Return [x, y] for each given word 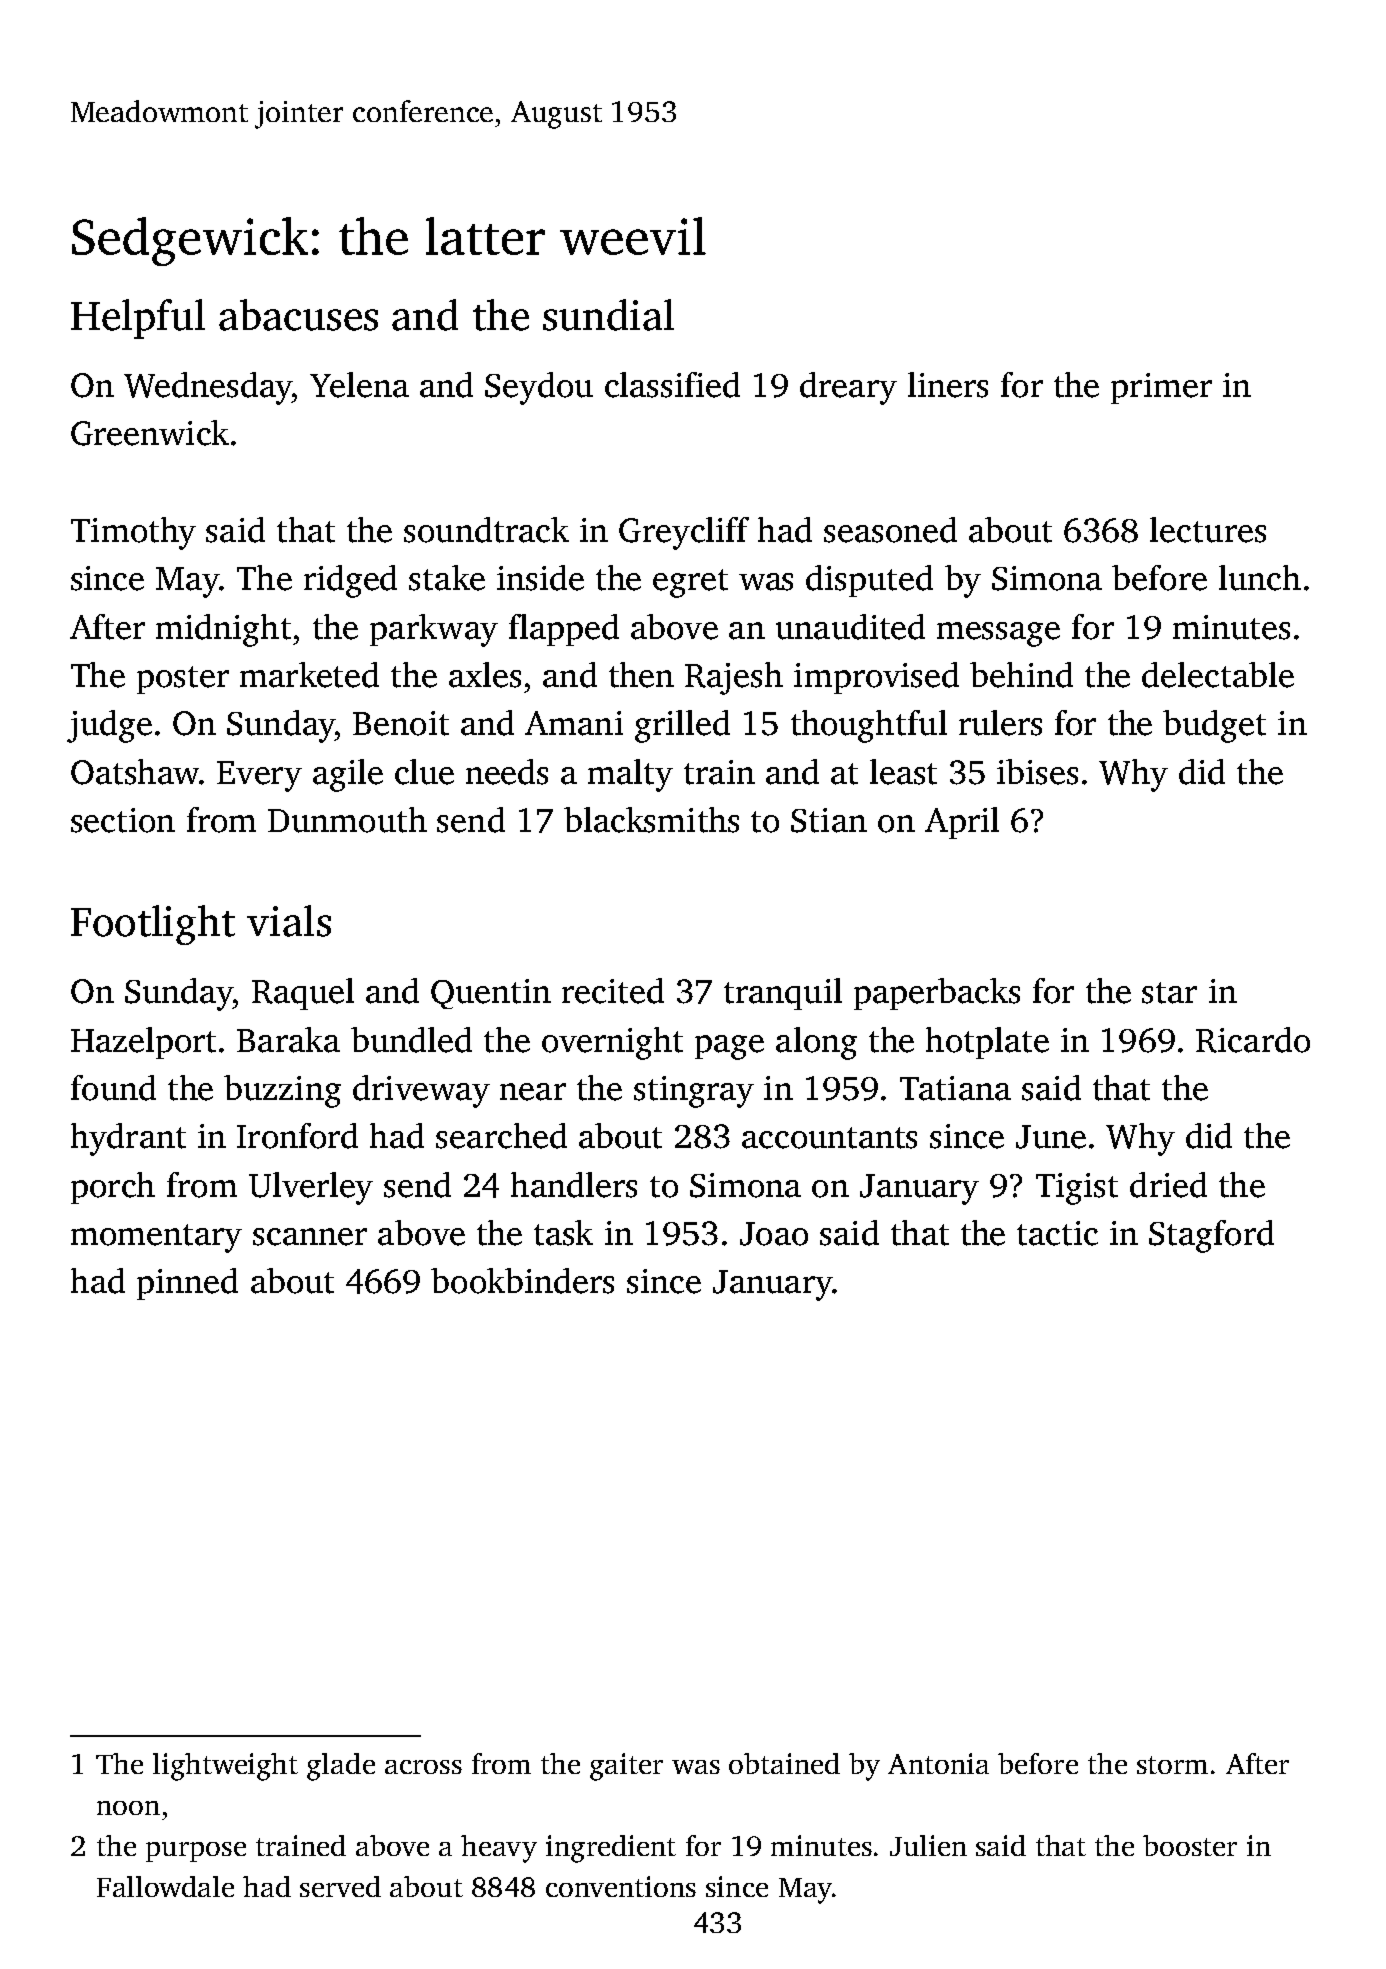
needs [507, 772]
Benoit [401, 723]
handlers [574, 1185]
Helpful [138, 319]
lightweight [225, 1767]
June [1051, 1137]
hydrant [128, 1139]
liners [948, 385]
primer [1161, 388]
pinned [187, 1284]
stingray [694, 1092]
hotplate [987, 1043]
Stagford [1211, 1236]
